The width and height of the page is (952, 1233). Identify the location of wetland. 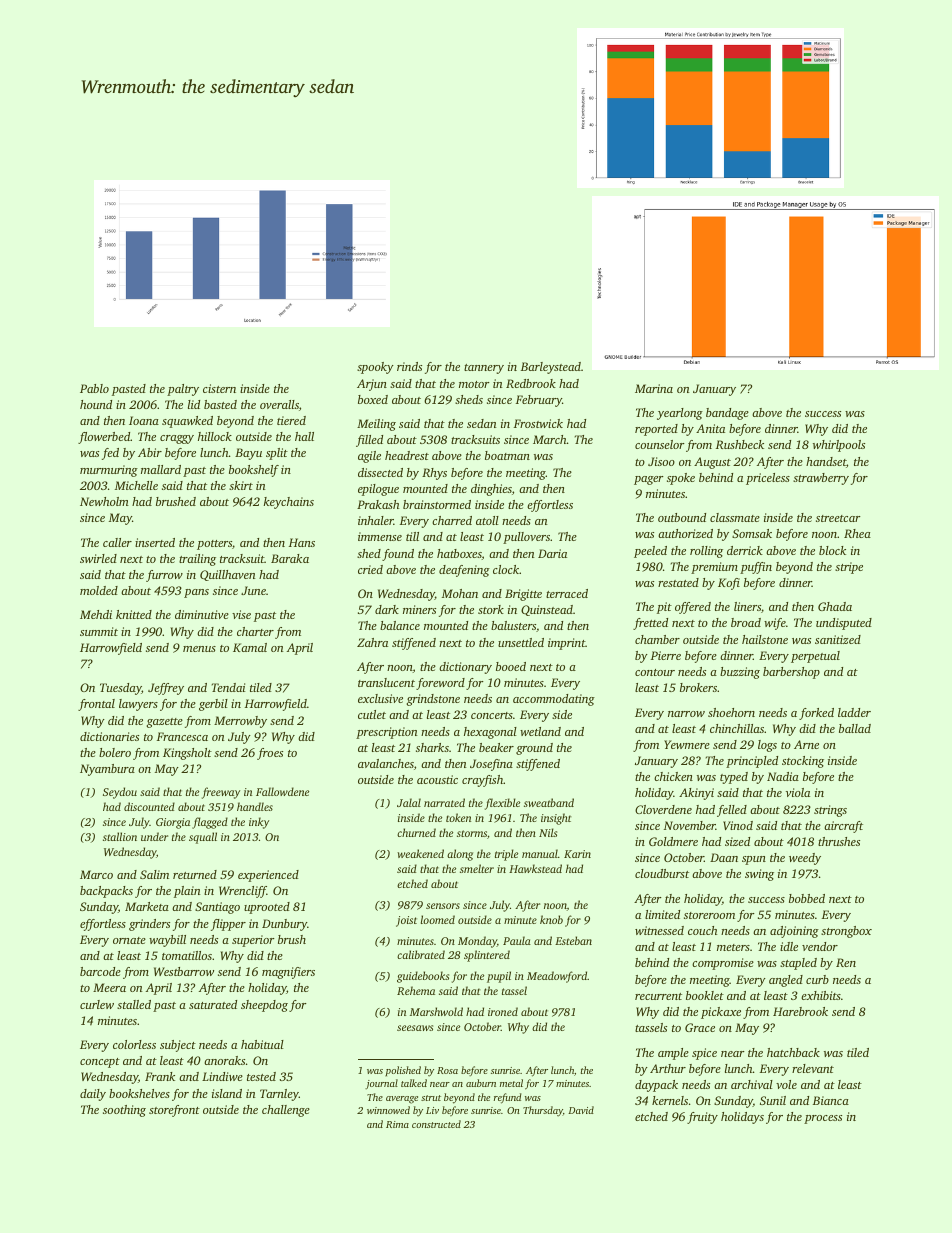
(540, 731).
